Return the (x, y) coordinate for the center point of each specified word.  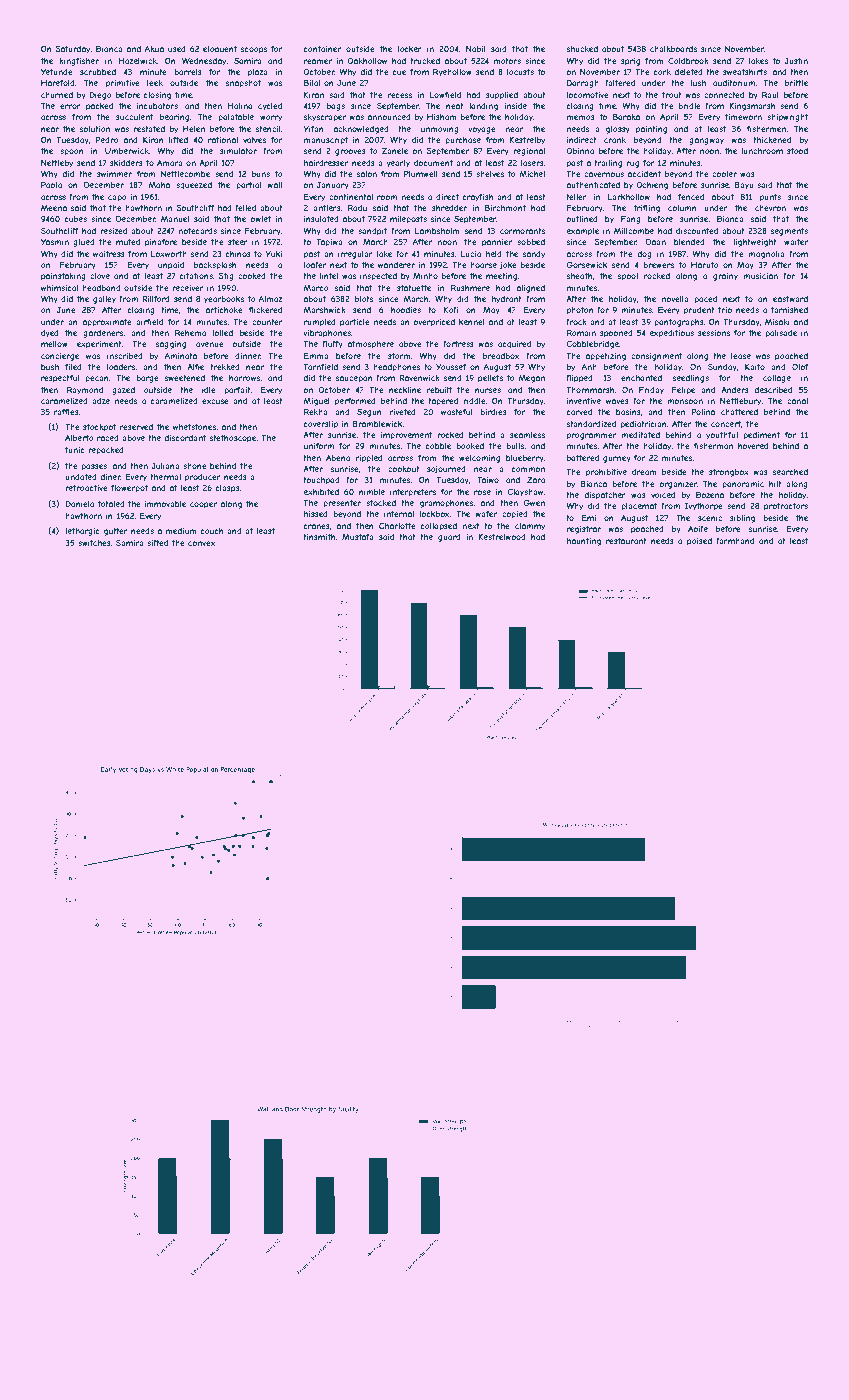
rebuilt (439, 390)
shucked (582, 49)
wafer (486, 514)
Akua (154, 49)
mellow (54, 344)
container (322, 49)
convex (201, 543)
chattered (739, 412)
